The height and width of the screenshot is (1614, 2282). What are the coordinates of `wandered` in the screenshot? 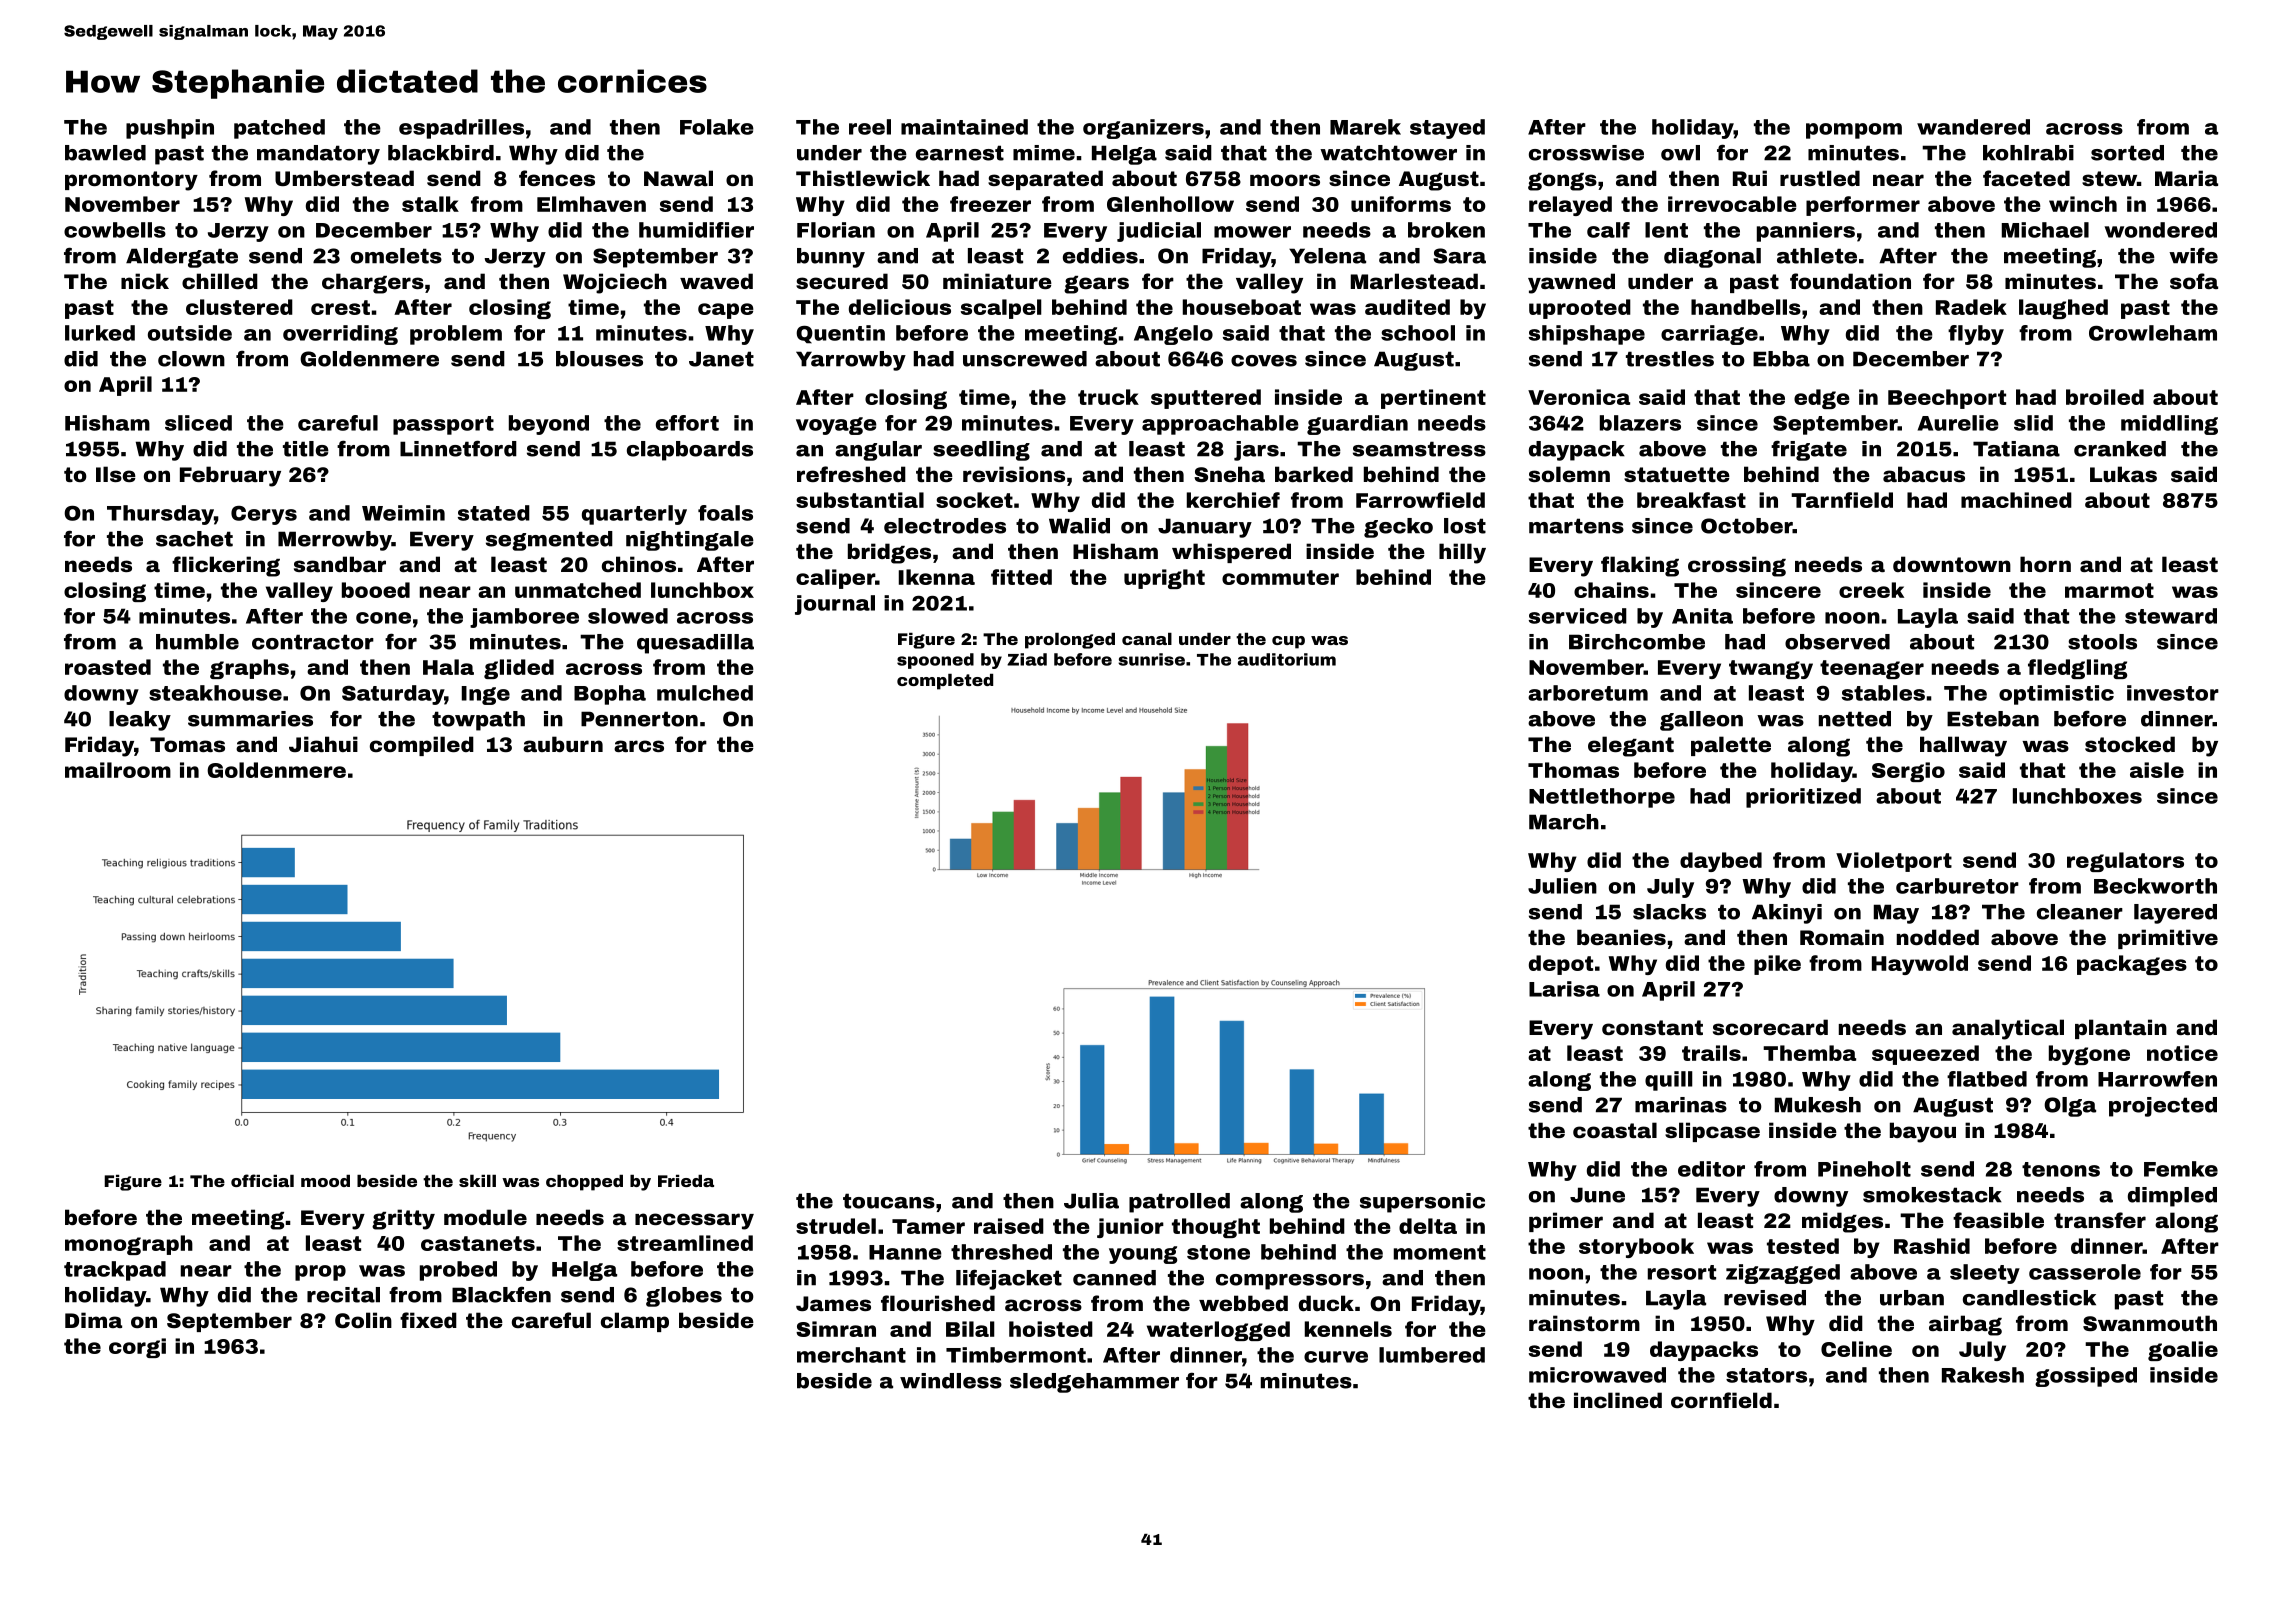 It's located at (1973, 127).
